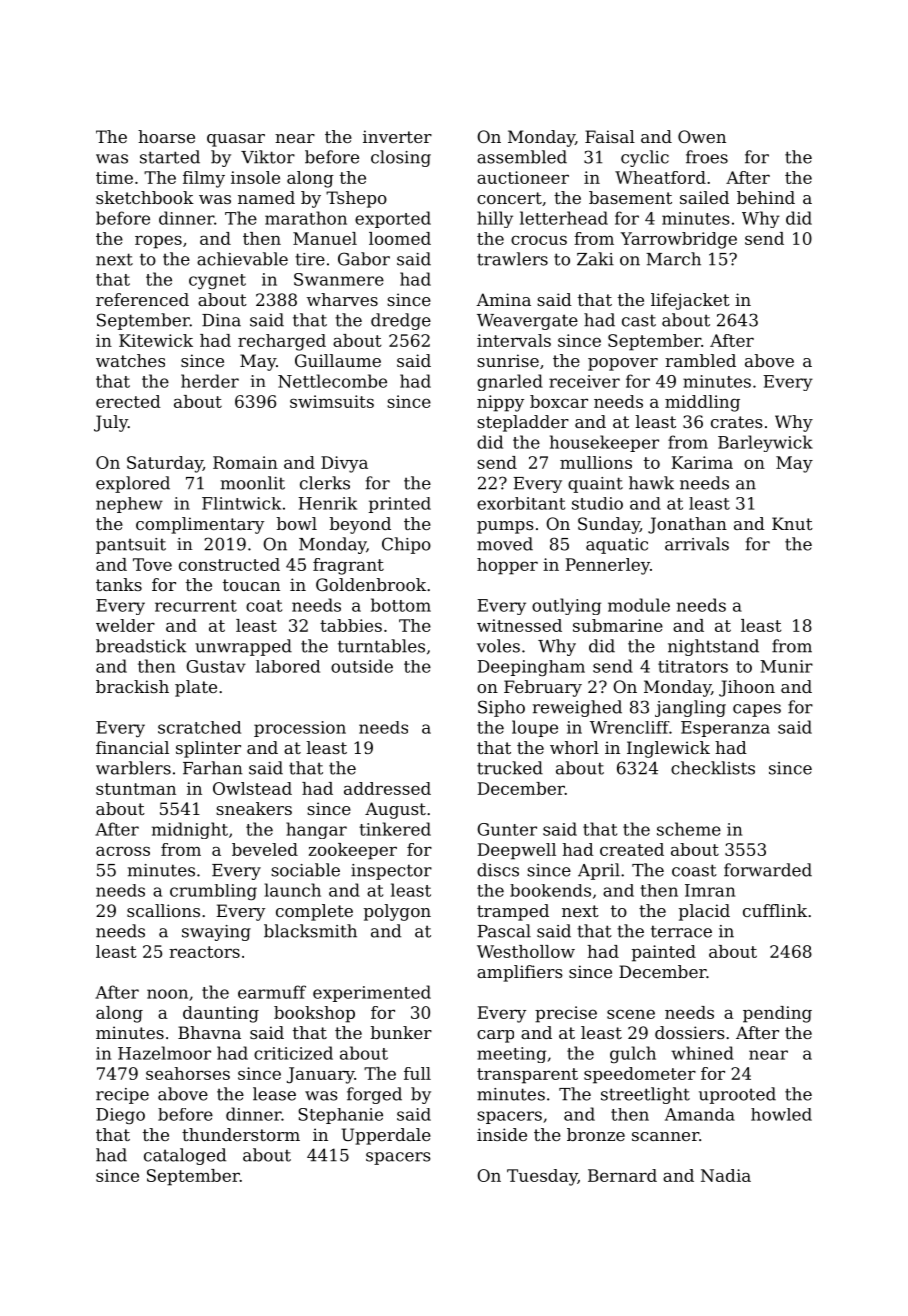  Describe the element at coordinates (353, 851) in the screenshot. I see `zookeeper` at that location.
